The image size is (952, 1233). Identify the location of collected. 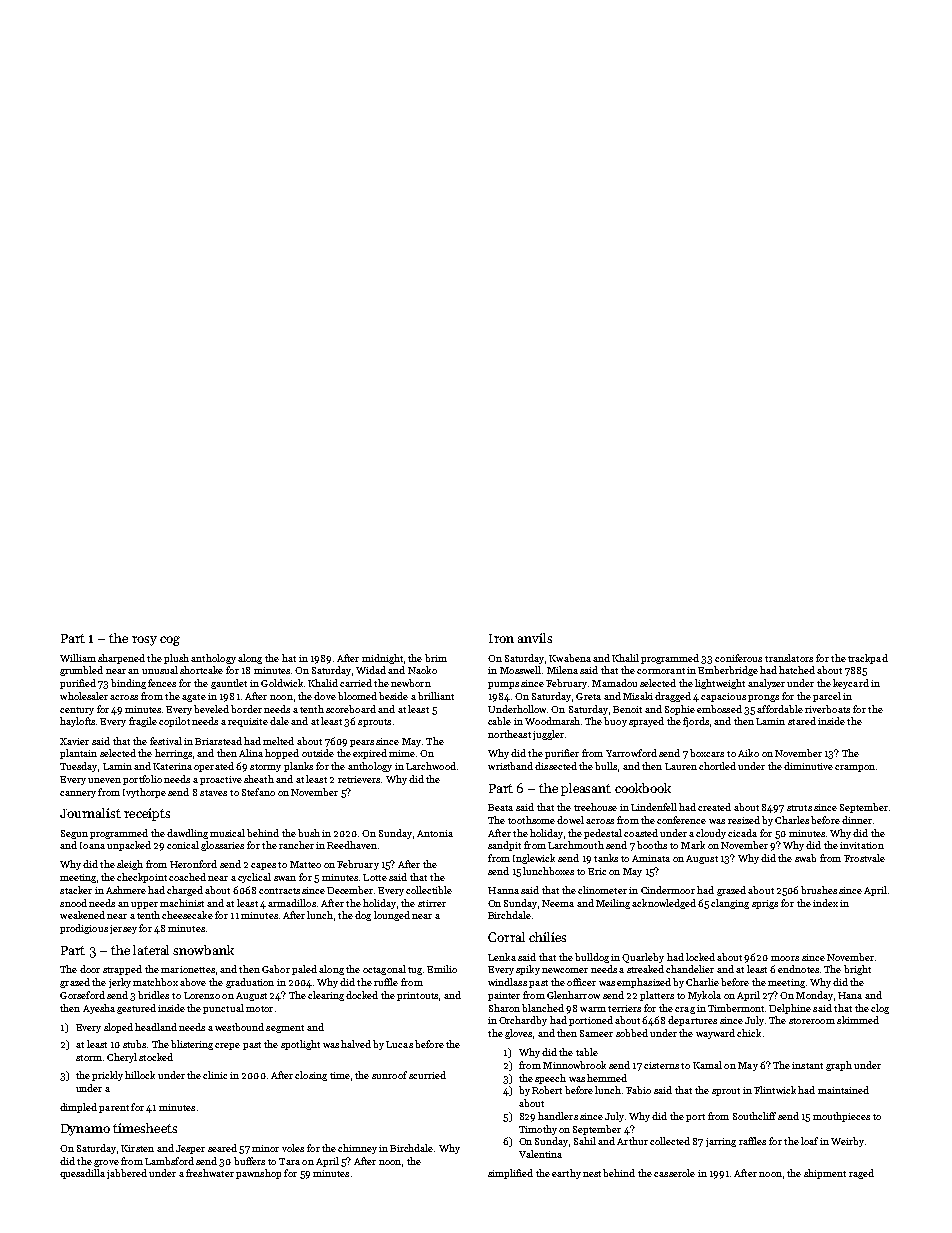
(670, 1141).
